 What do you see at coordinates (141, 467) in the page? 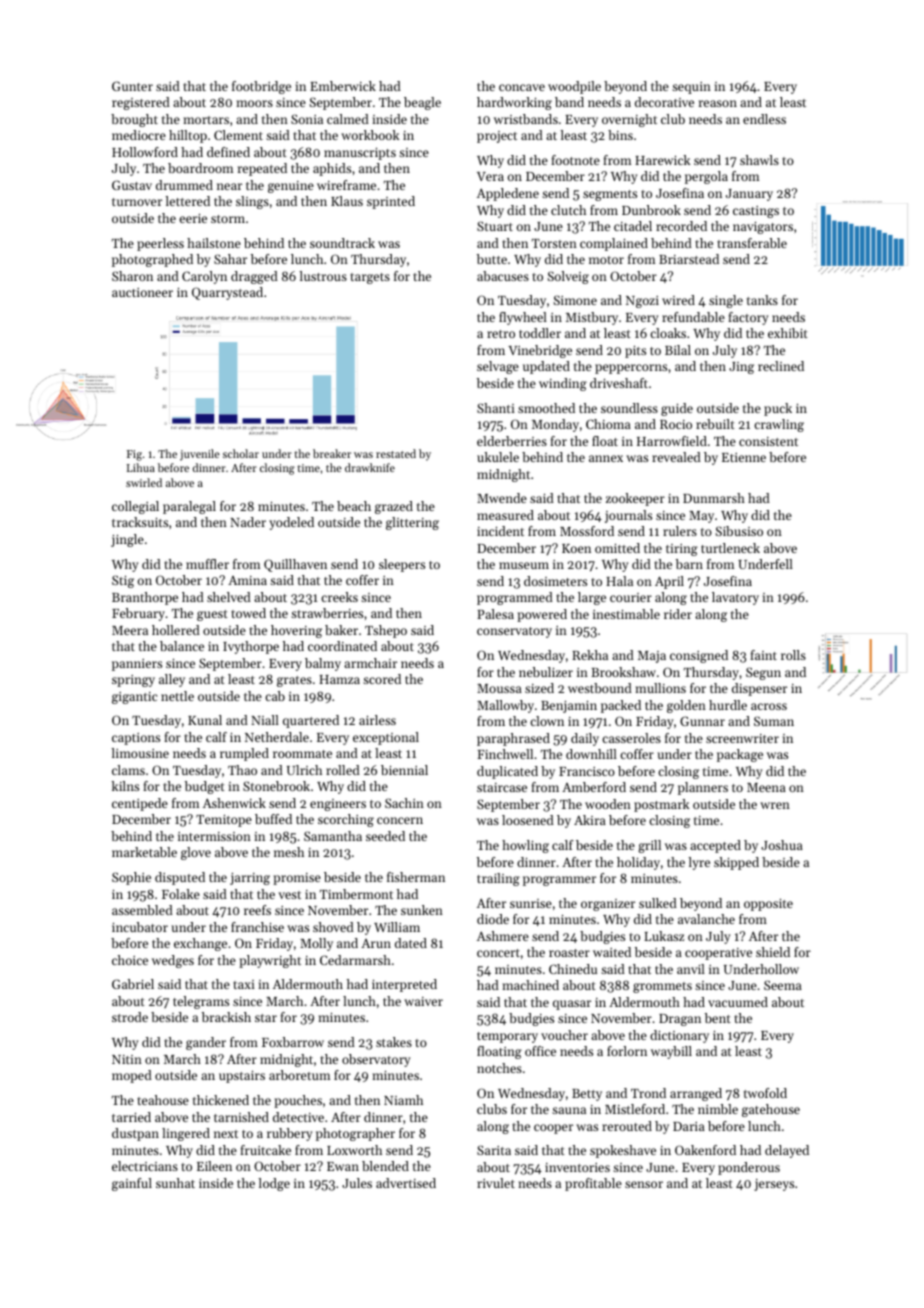
I see `Lihua` at bounding box center [141, 467].
